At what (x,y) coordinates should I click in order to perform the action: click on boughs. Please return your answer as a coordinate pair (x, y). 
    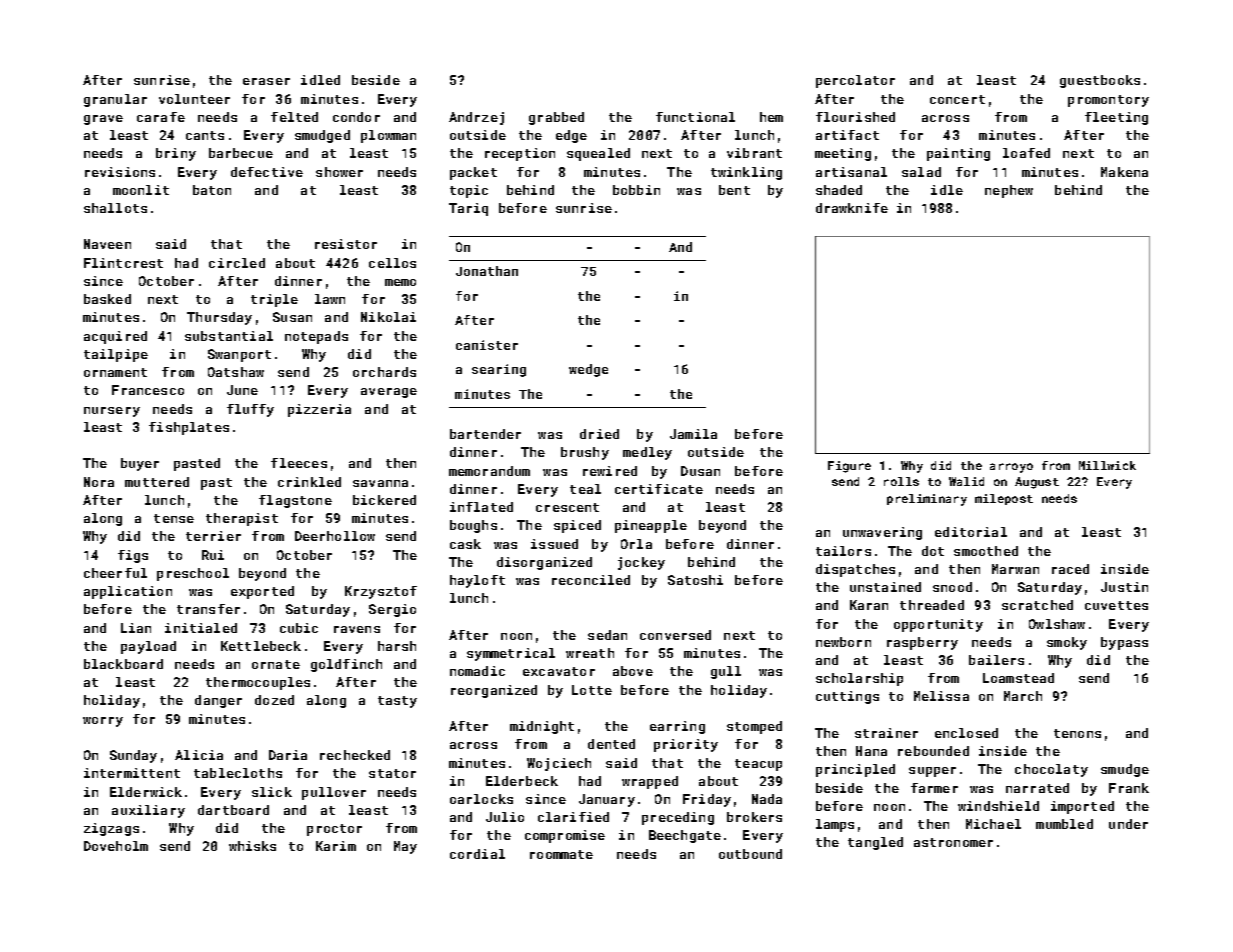
    Looking at the image, I should click on (473, 526).
